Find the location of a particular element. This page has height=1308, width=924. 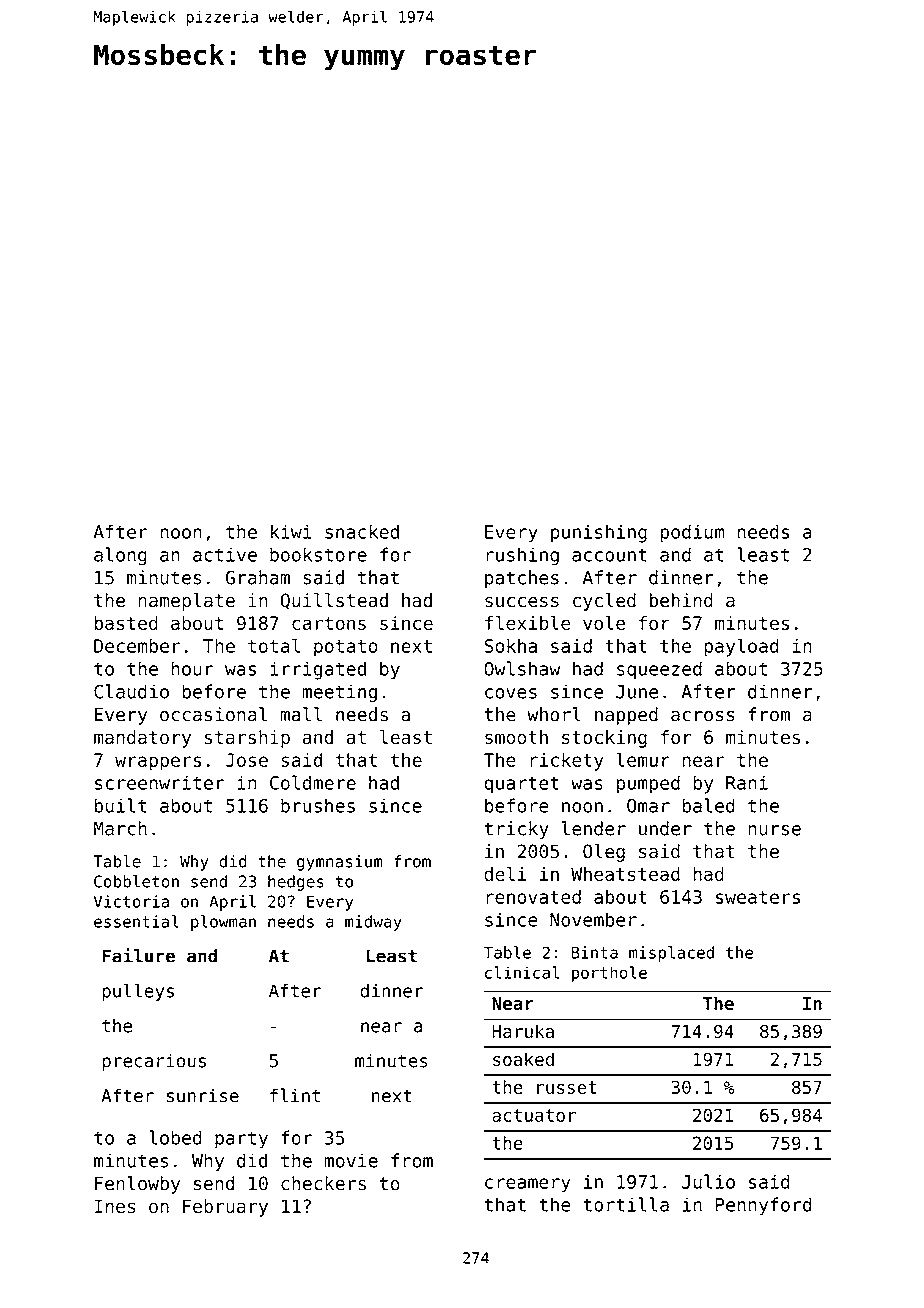

brushes is located at coordinates (318, 805).
